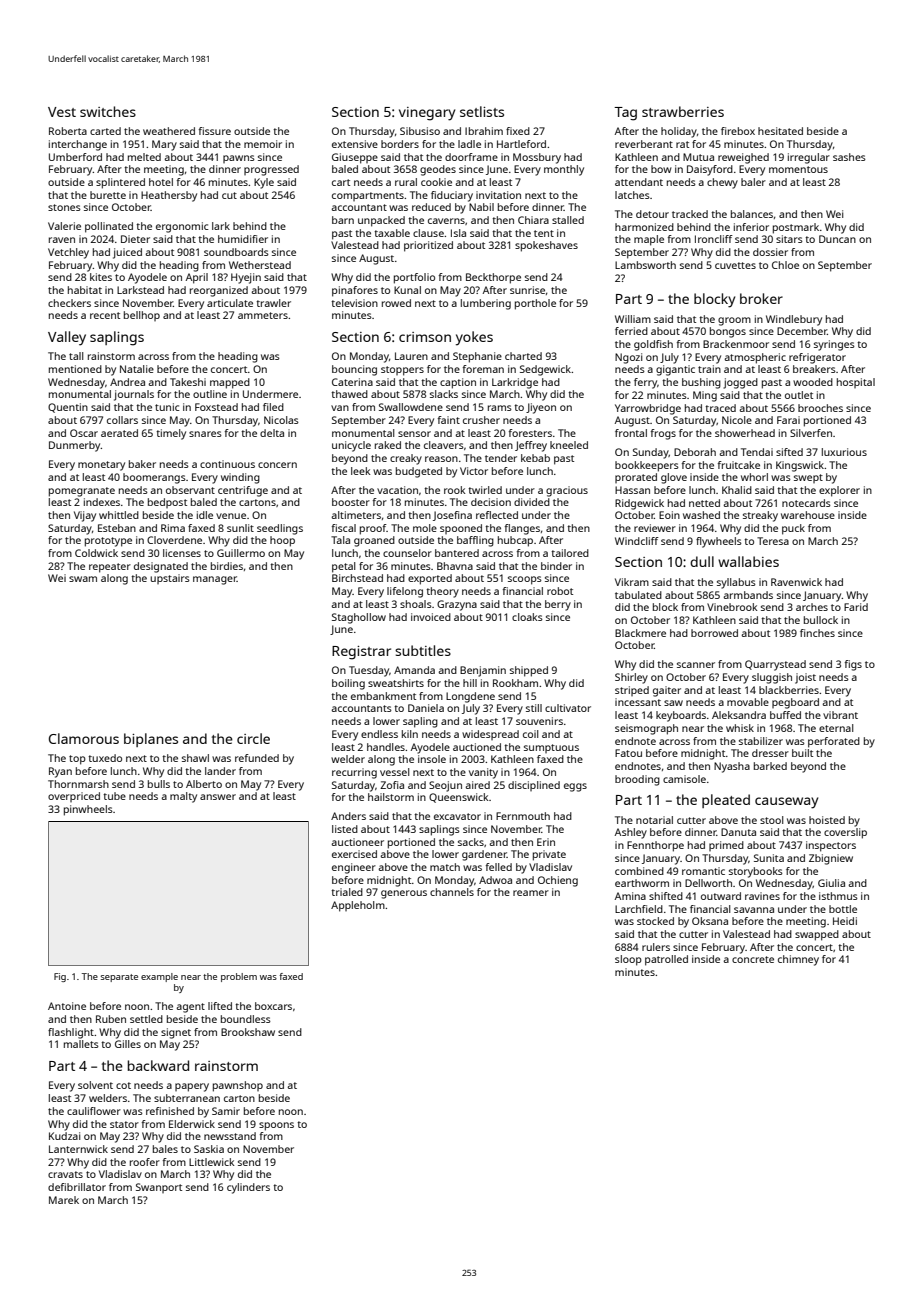  Describe the element at coordinates (257, 758) in the document. I see `refunded` at that location.
